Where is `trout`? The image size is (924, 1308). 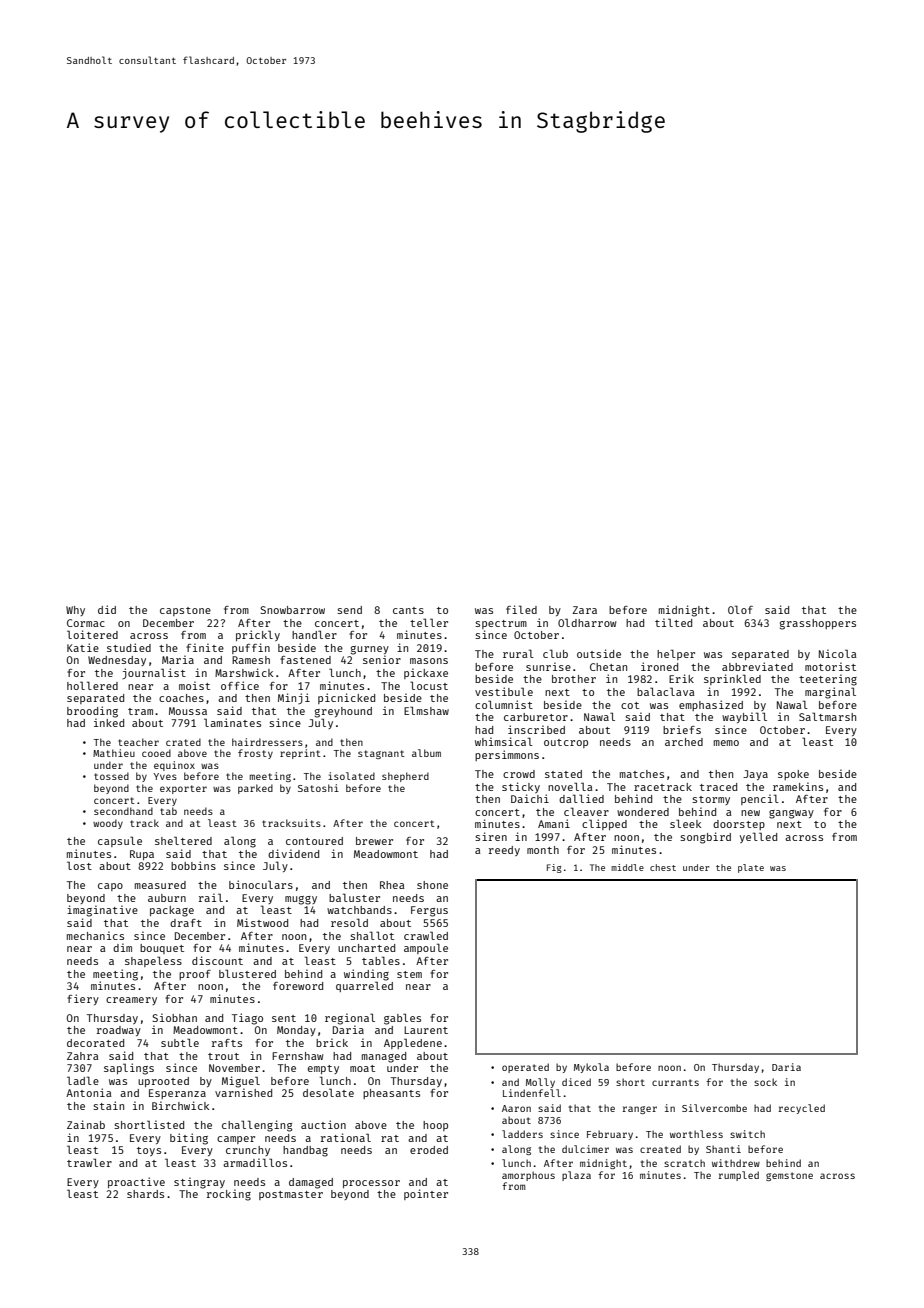 trout is located at coordinates (223, 1056).
